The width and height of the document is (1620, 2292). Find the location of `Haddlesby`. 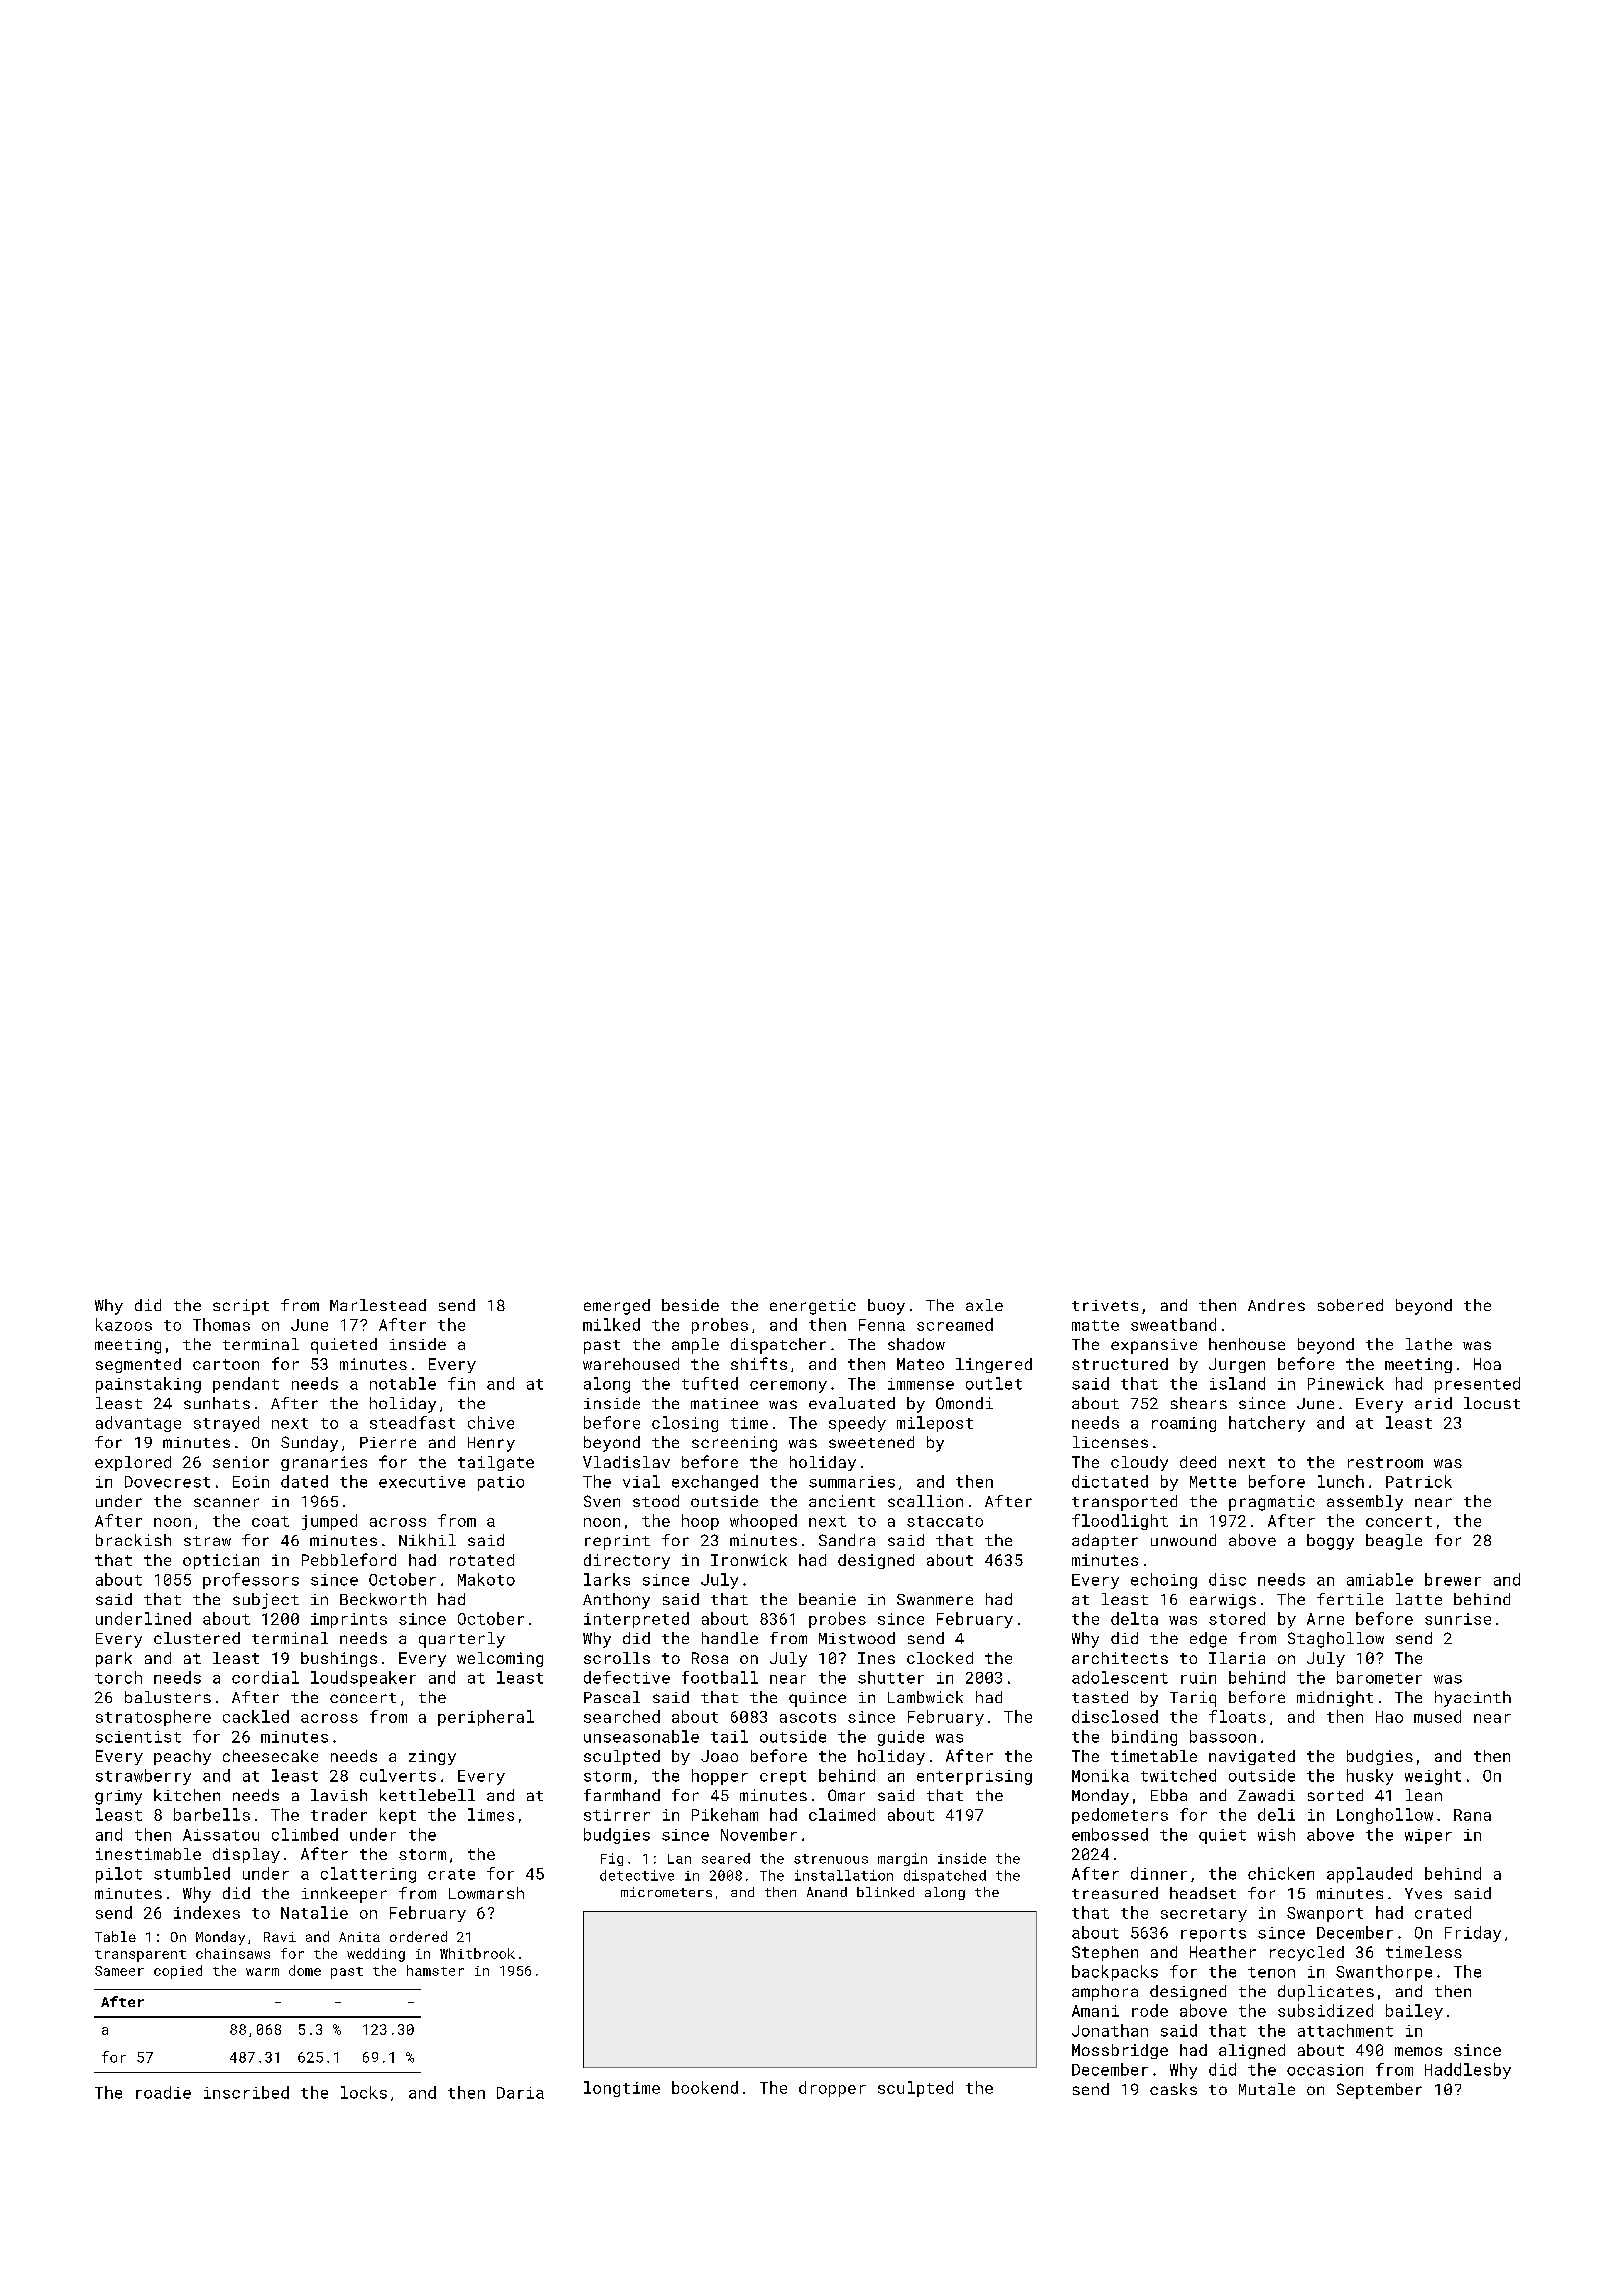

Haddlesby is located at coordinates (1468, 2071).
